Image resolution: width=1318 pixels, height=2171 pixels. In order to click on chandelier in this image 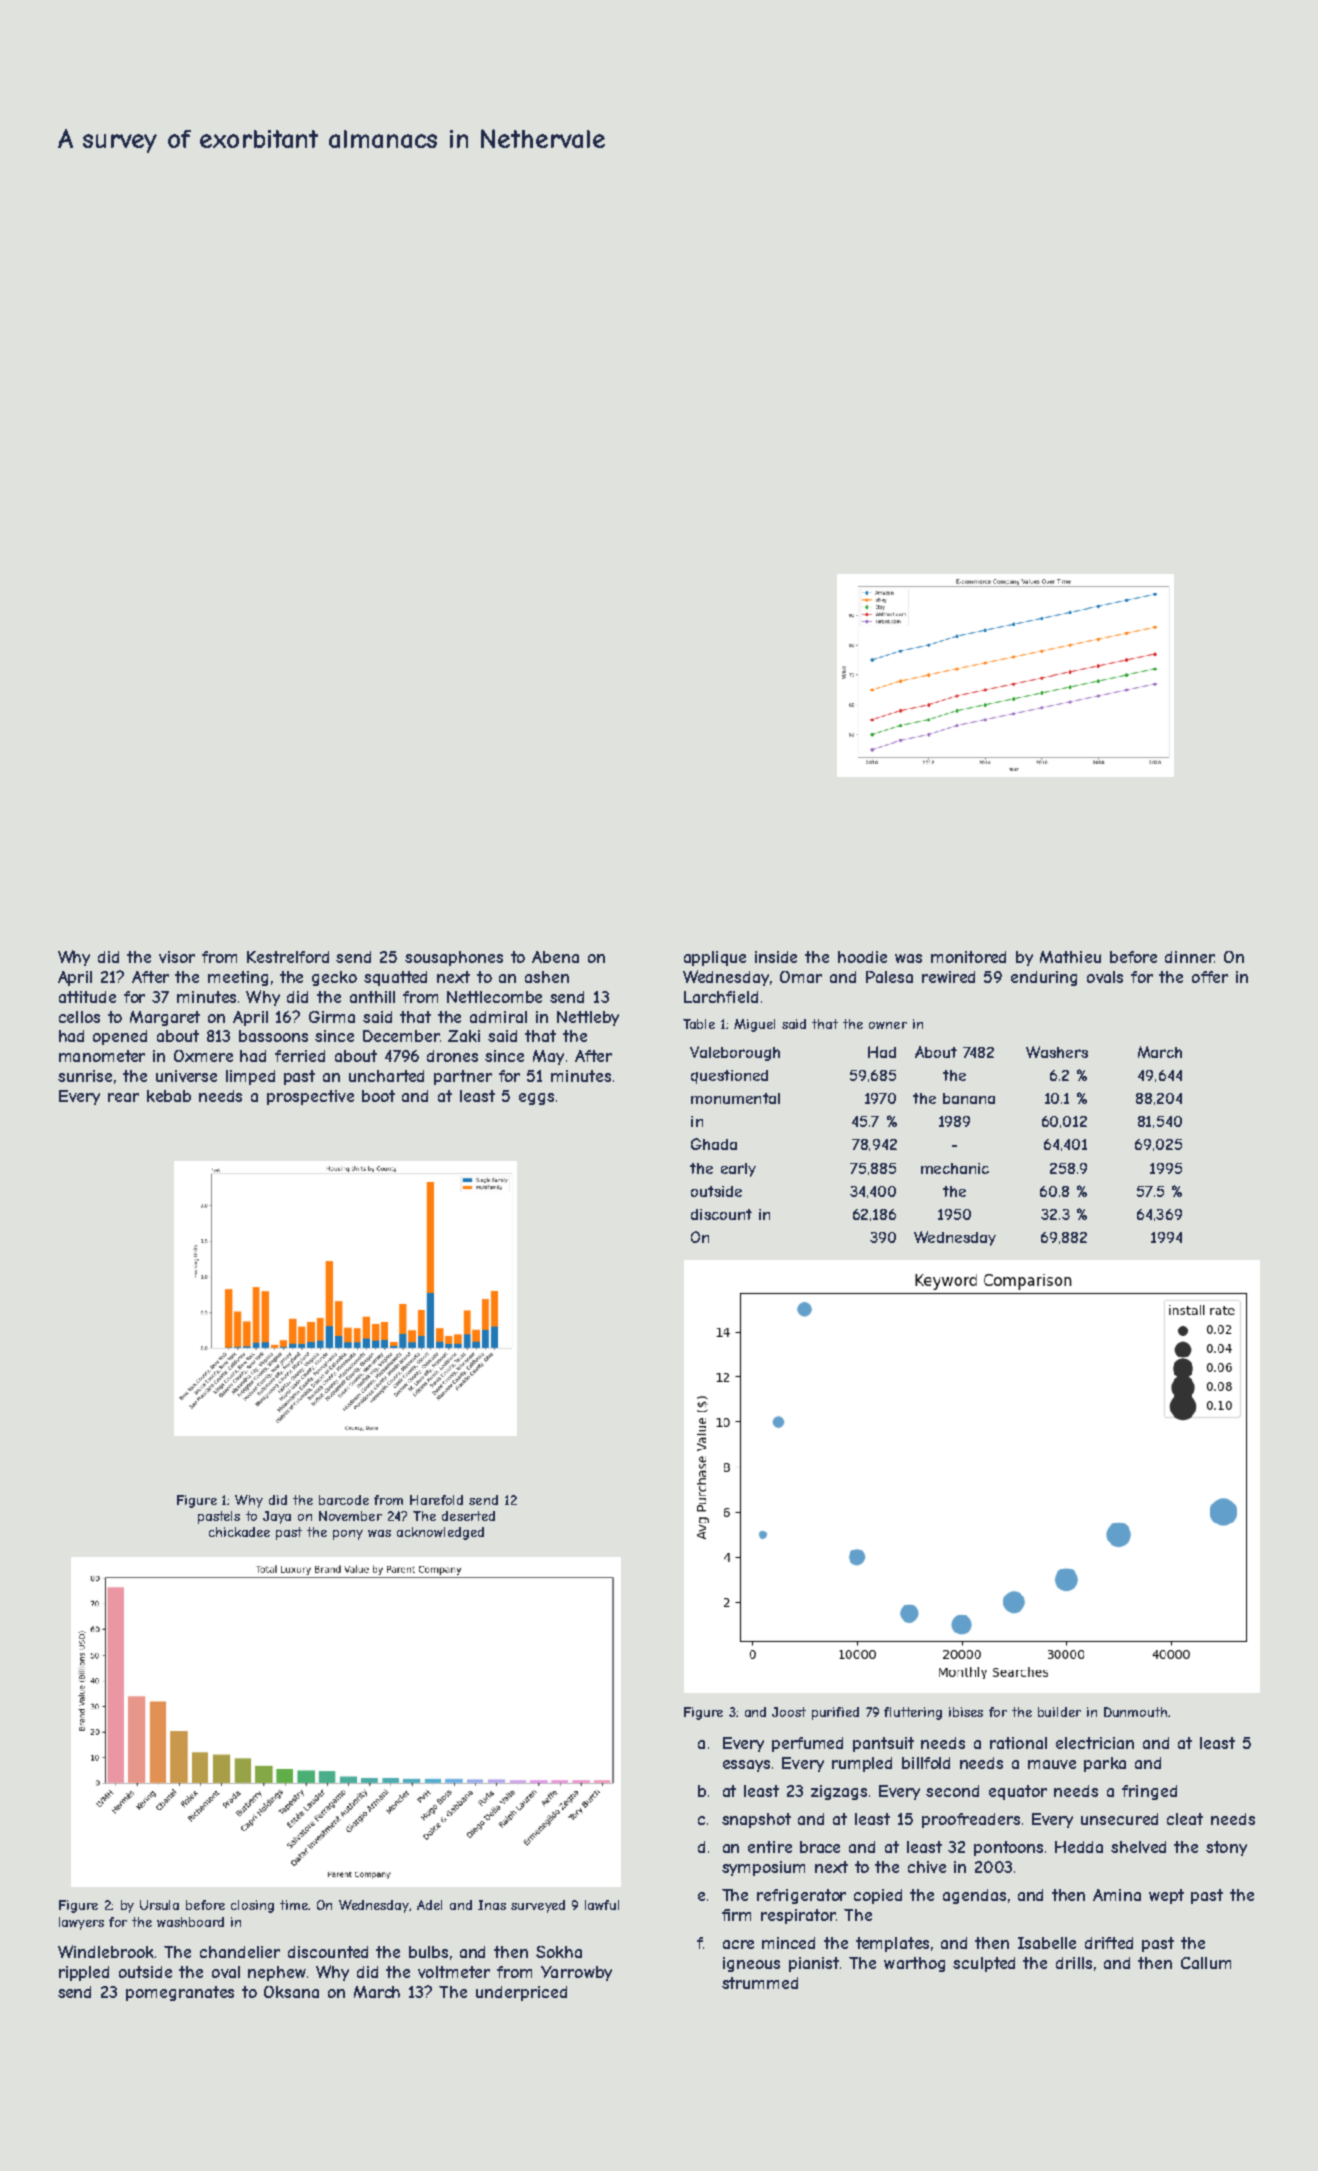, I will do `click(240, 1952)`.
